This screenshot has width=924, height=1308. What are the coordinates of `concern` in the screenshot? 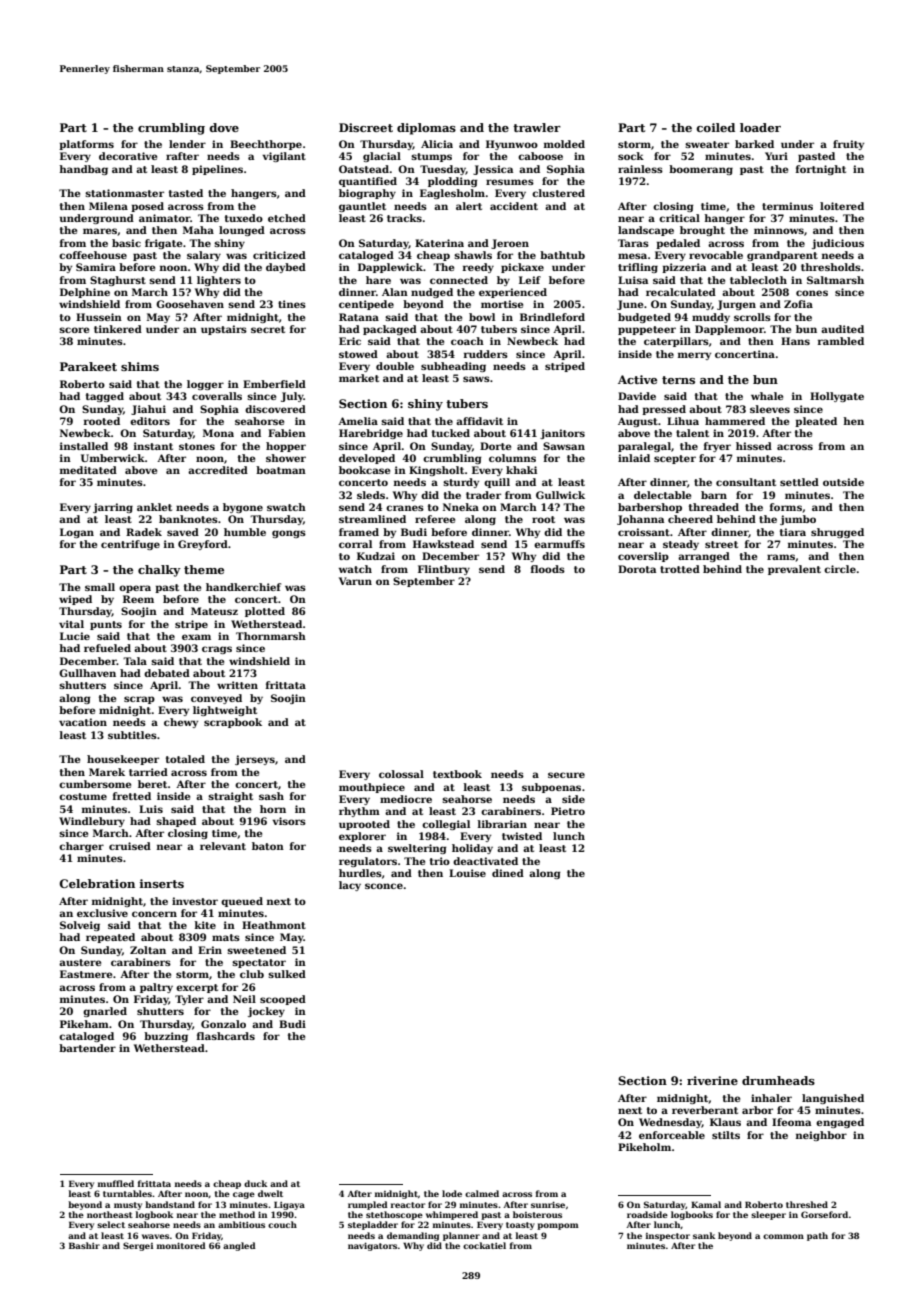 It's located at (154, 914).
